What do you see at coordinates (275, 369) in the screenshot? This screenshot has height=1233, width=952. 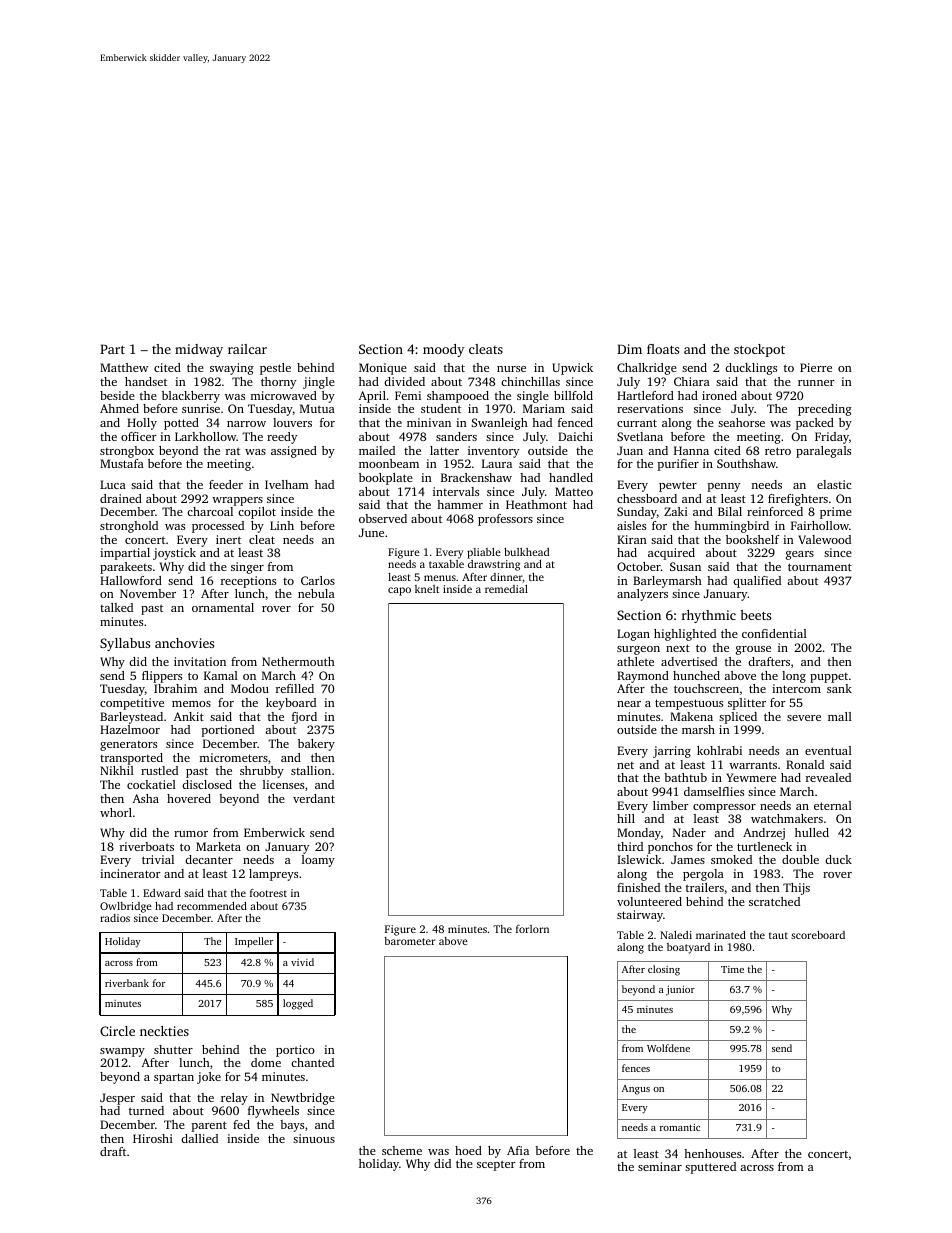 I see `pestle` at bounding box center [275, 369].
